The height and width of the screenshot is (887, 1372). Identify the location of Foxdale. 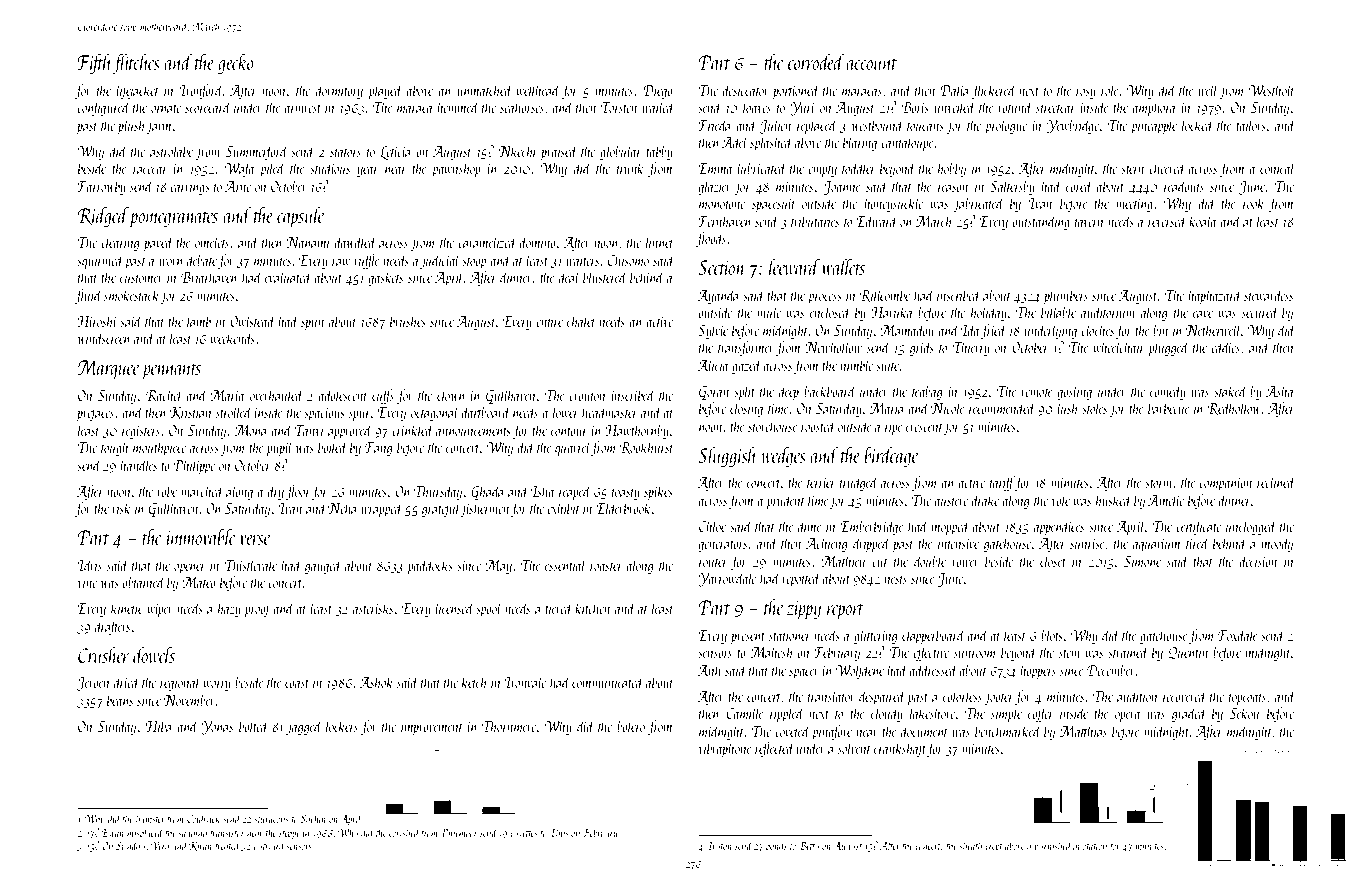
(1238, 634).
